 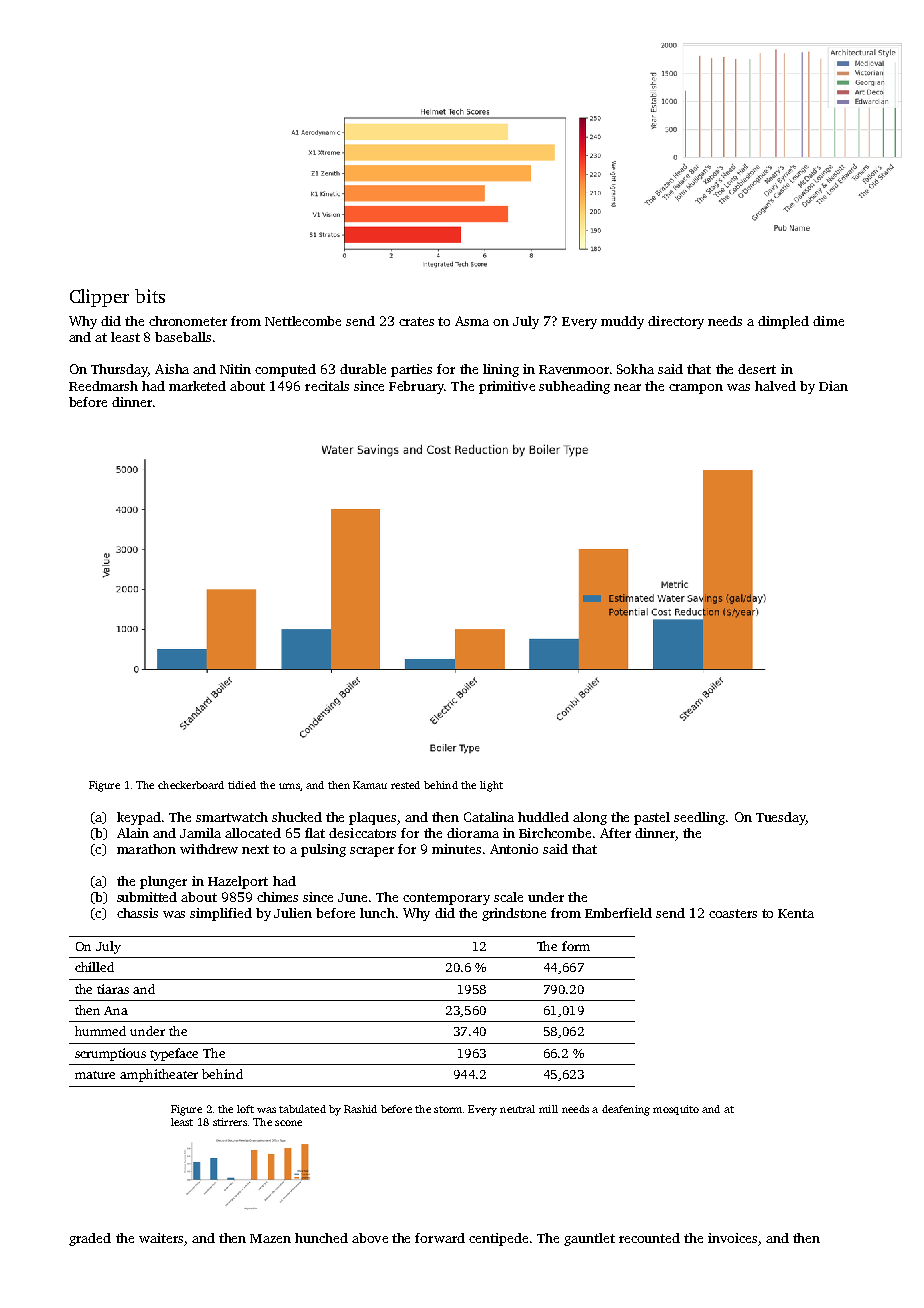 What do you see at coordinates (303, 321) in the screenshot?
I see `Nettlecombe` at bounding box center [303, 321].
